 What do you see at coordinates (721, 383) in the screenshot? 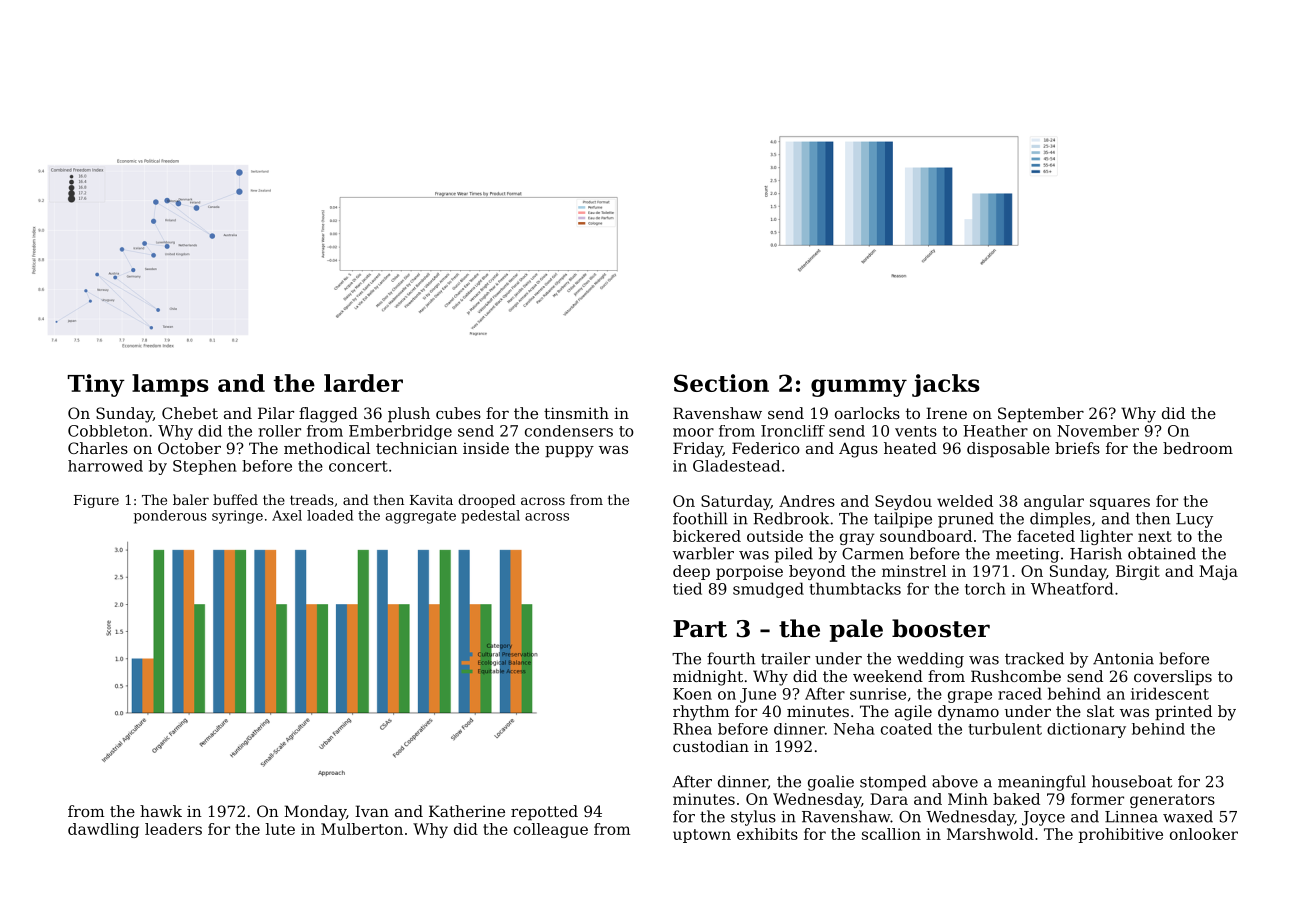
I see `Section` at bounding box center [721, 383].
